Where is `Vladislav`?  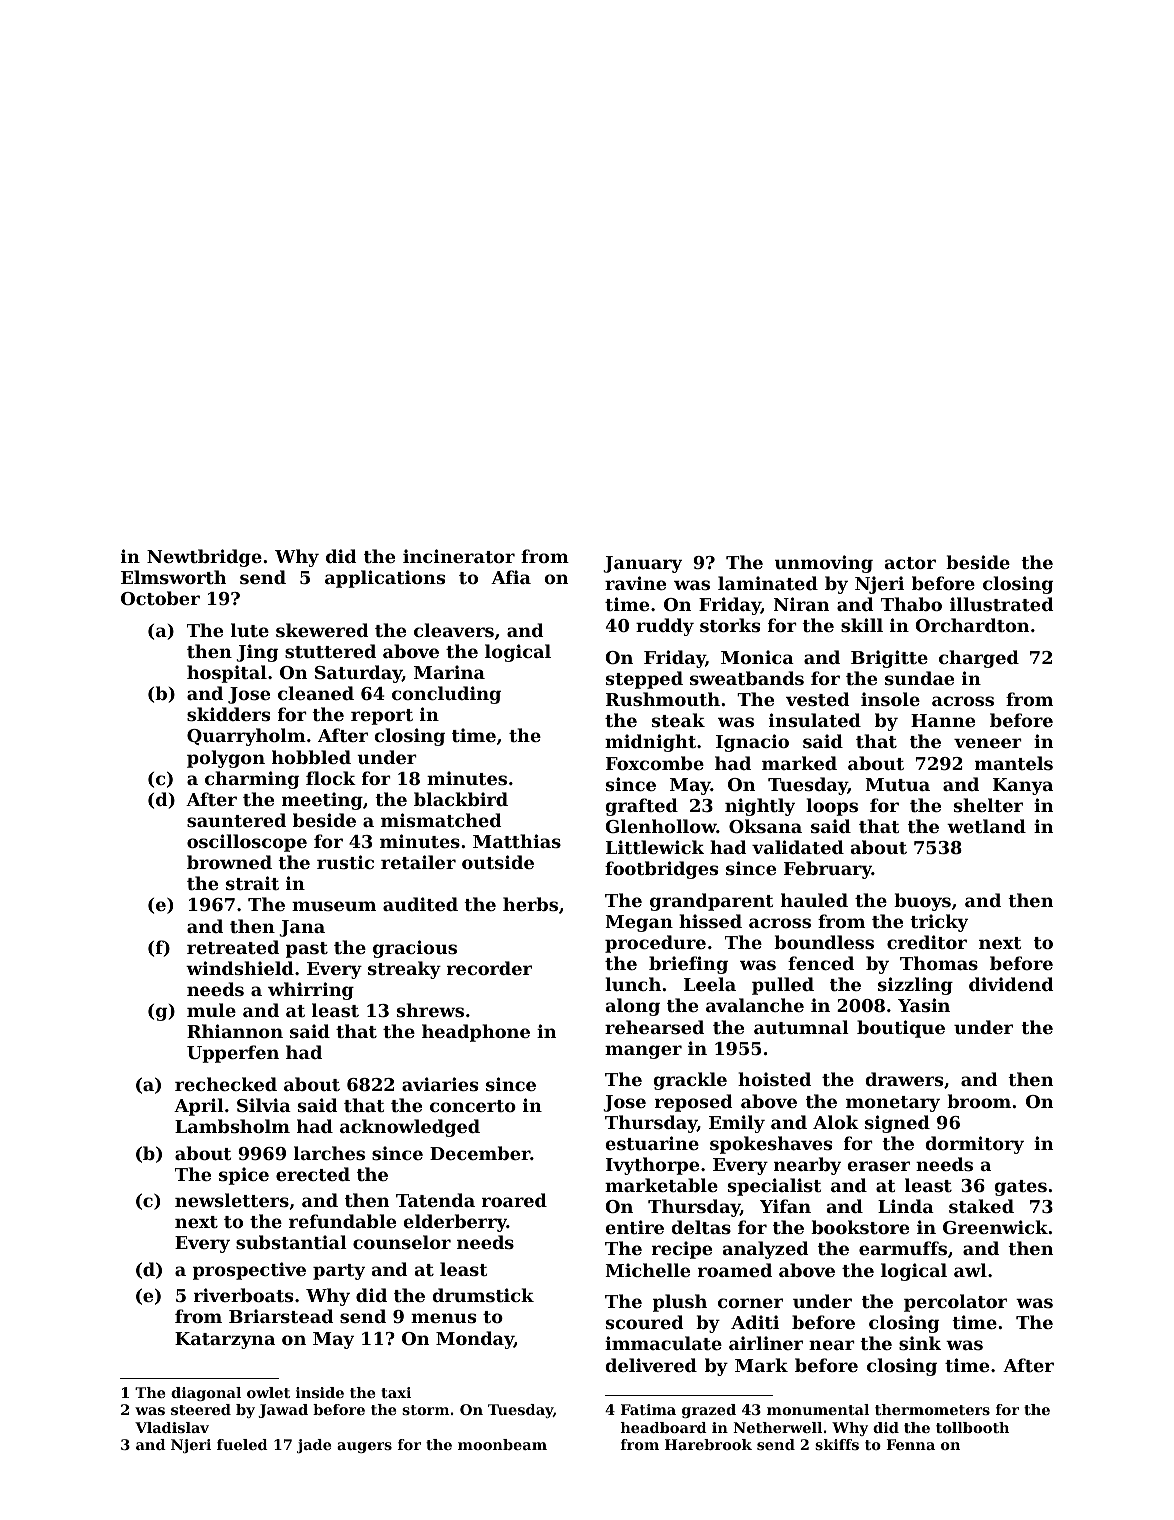 Vladislav is located at coordinates (172, 1427).
